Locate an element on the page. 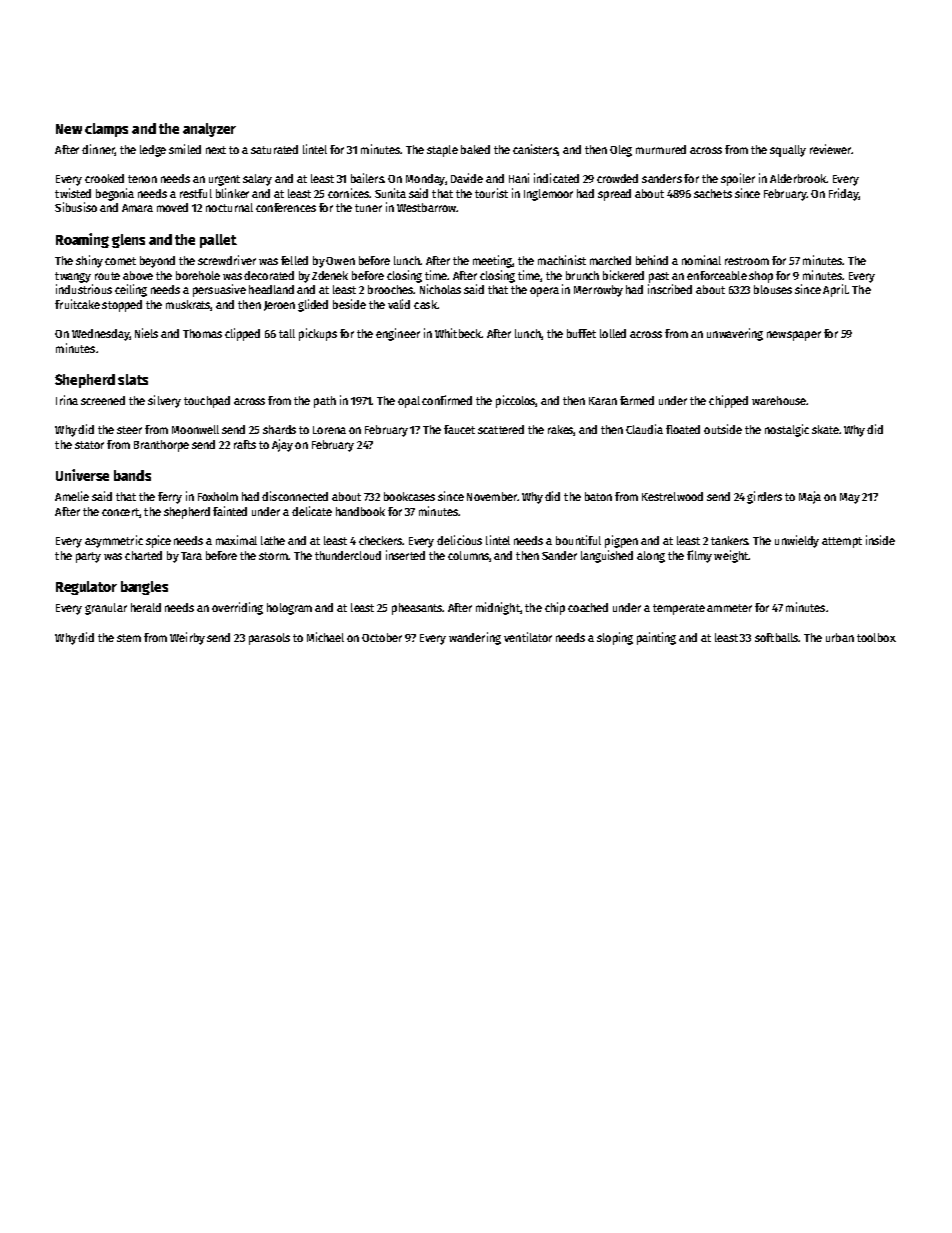 This page has width=952, height=1233. party is located at coordinates (88, 557).
